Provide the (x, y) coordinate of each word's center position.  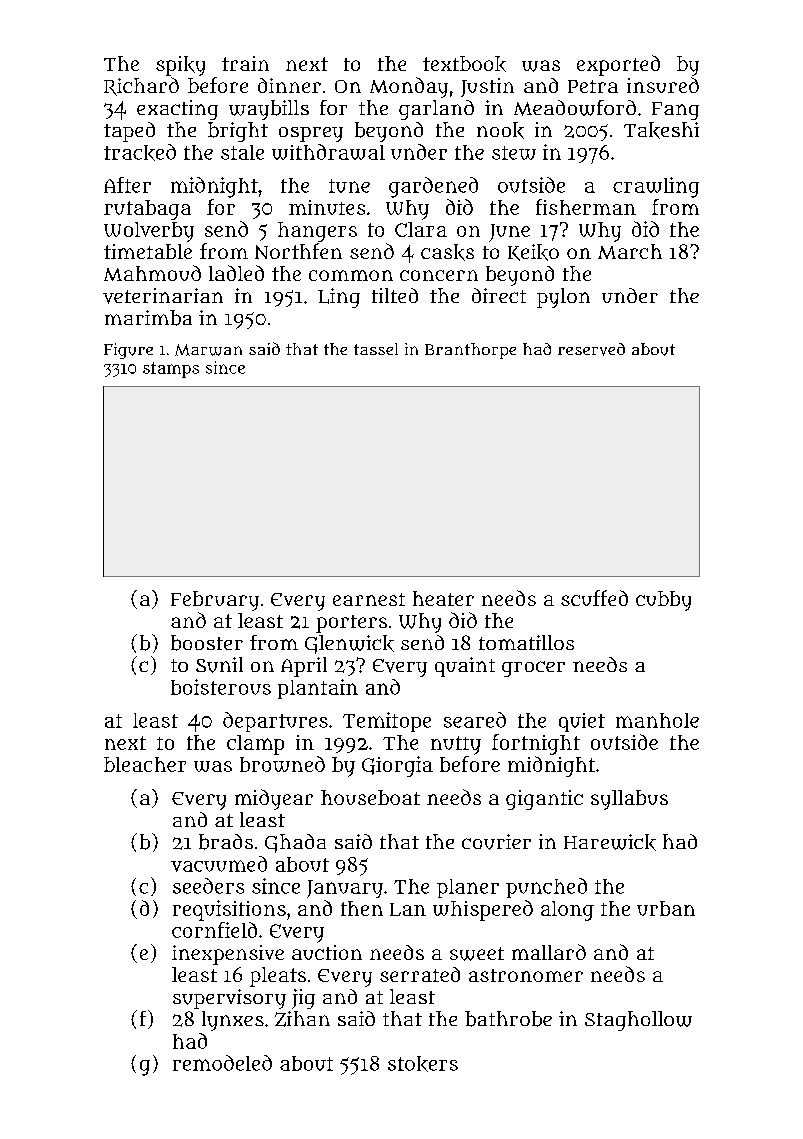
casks (447, 252)
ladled (236, 273)
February (215, 601)
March (630, 251)
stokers (423, 1064)
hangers (317, 232)
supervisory (229, 999)
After (127, 185)
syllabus (629, 800)
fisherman (586, 207)
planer (468, 888)
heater (443, 598)
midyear (274, 799)
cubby (663, 601)
